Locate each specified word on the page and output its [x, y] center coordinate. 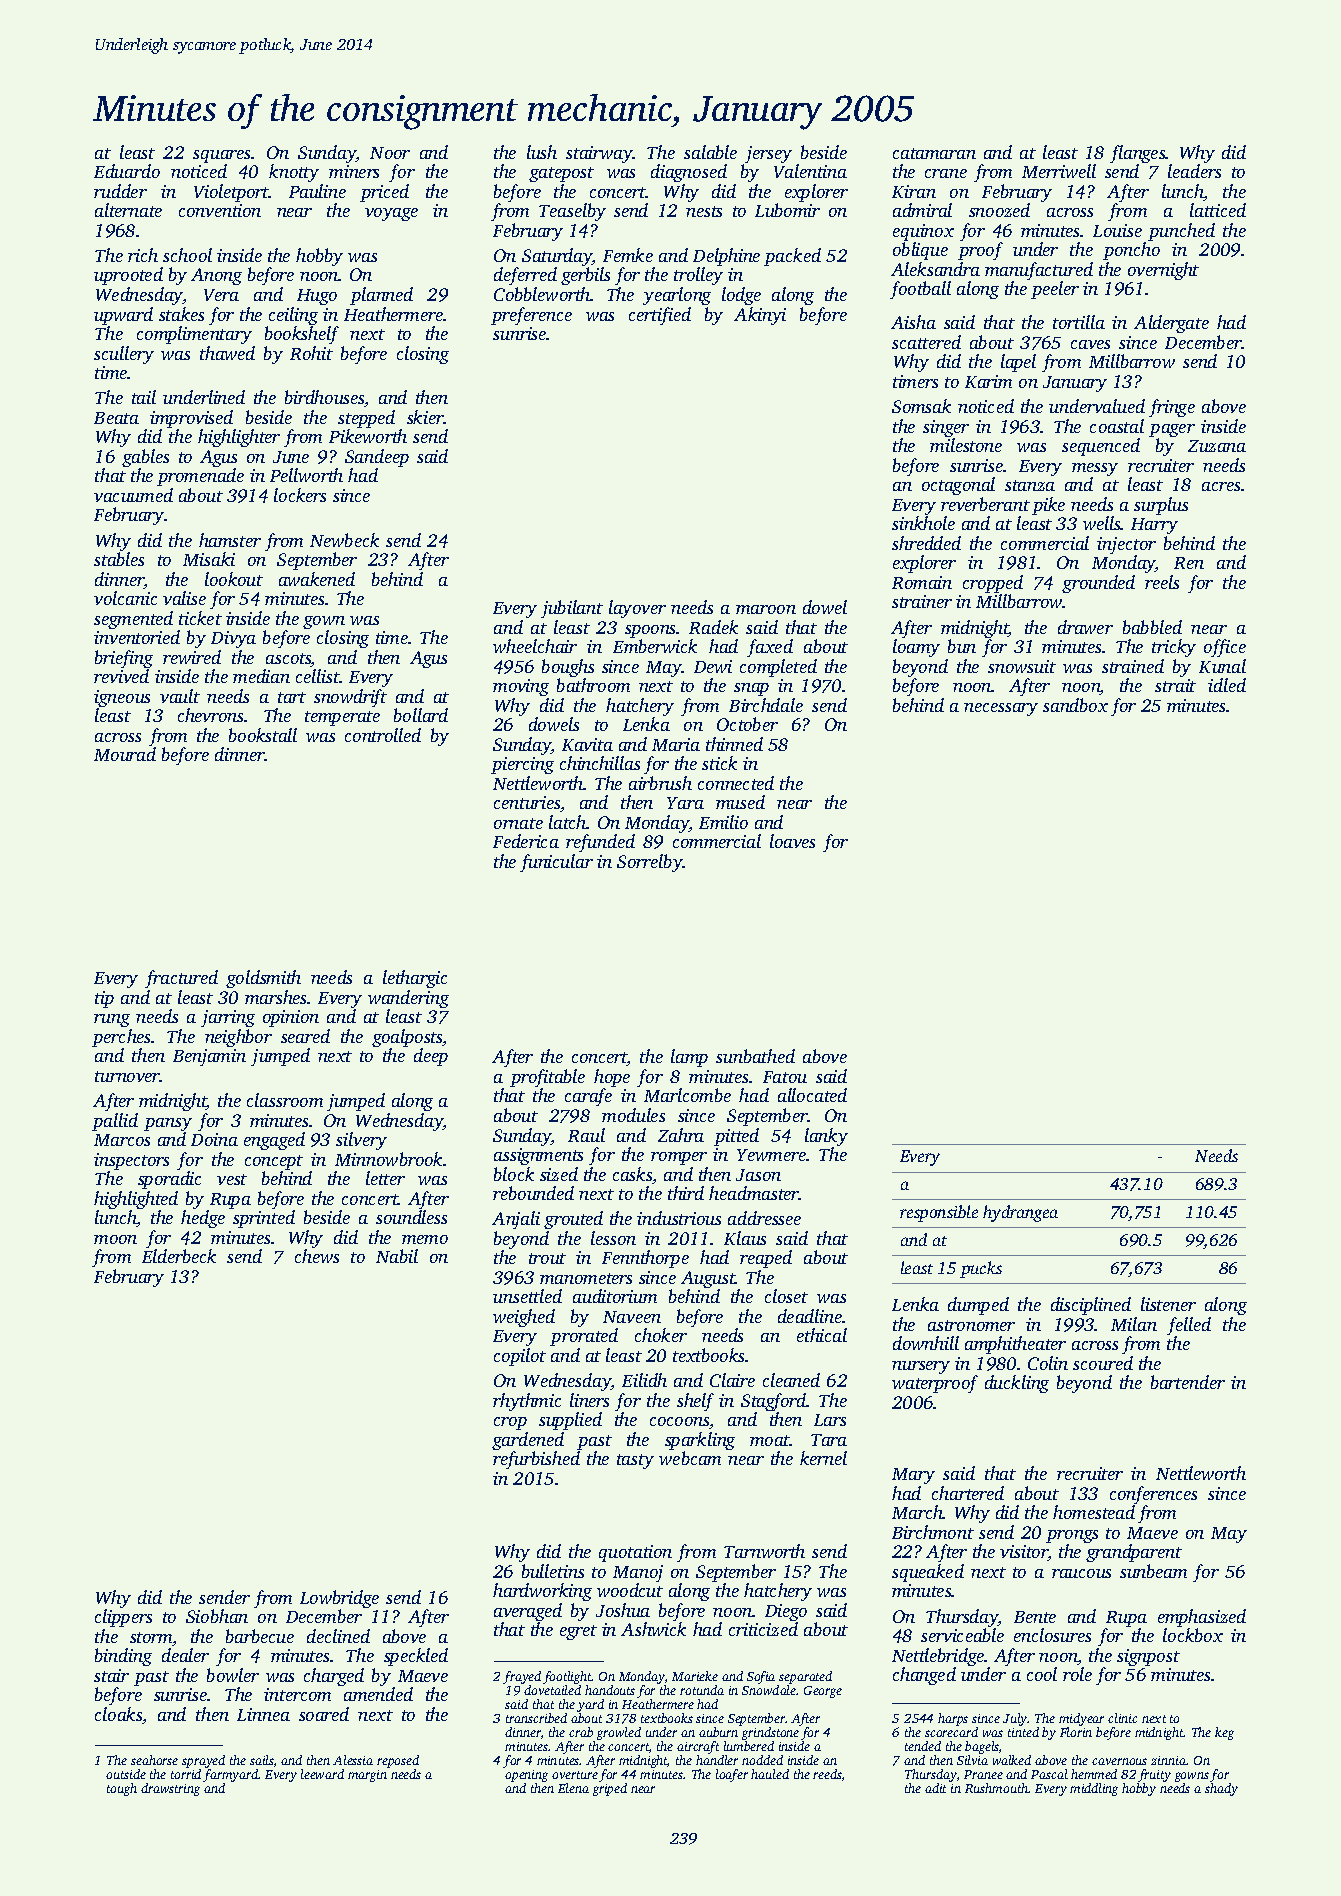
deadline [810, 1316]
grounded [1098, 584]
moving [521, 687]
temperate [342, 718]
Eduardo [127, 171]
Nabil [397, 1256]
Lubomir [787, 210]
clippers [123, 1618]
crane [946, 173]
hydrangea [1020, 1213]
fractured [181, 979]
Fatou [785, 1077]
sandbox [1075, 705]
